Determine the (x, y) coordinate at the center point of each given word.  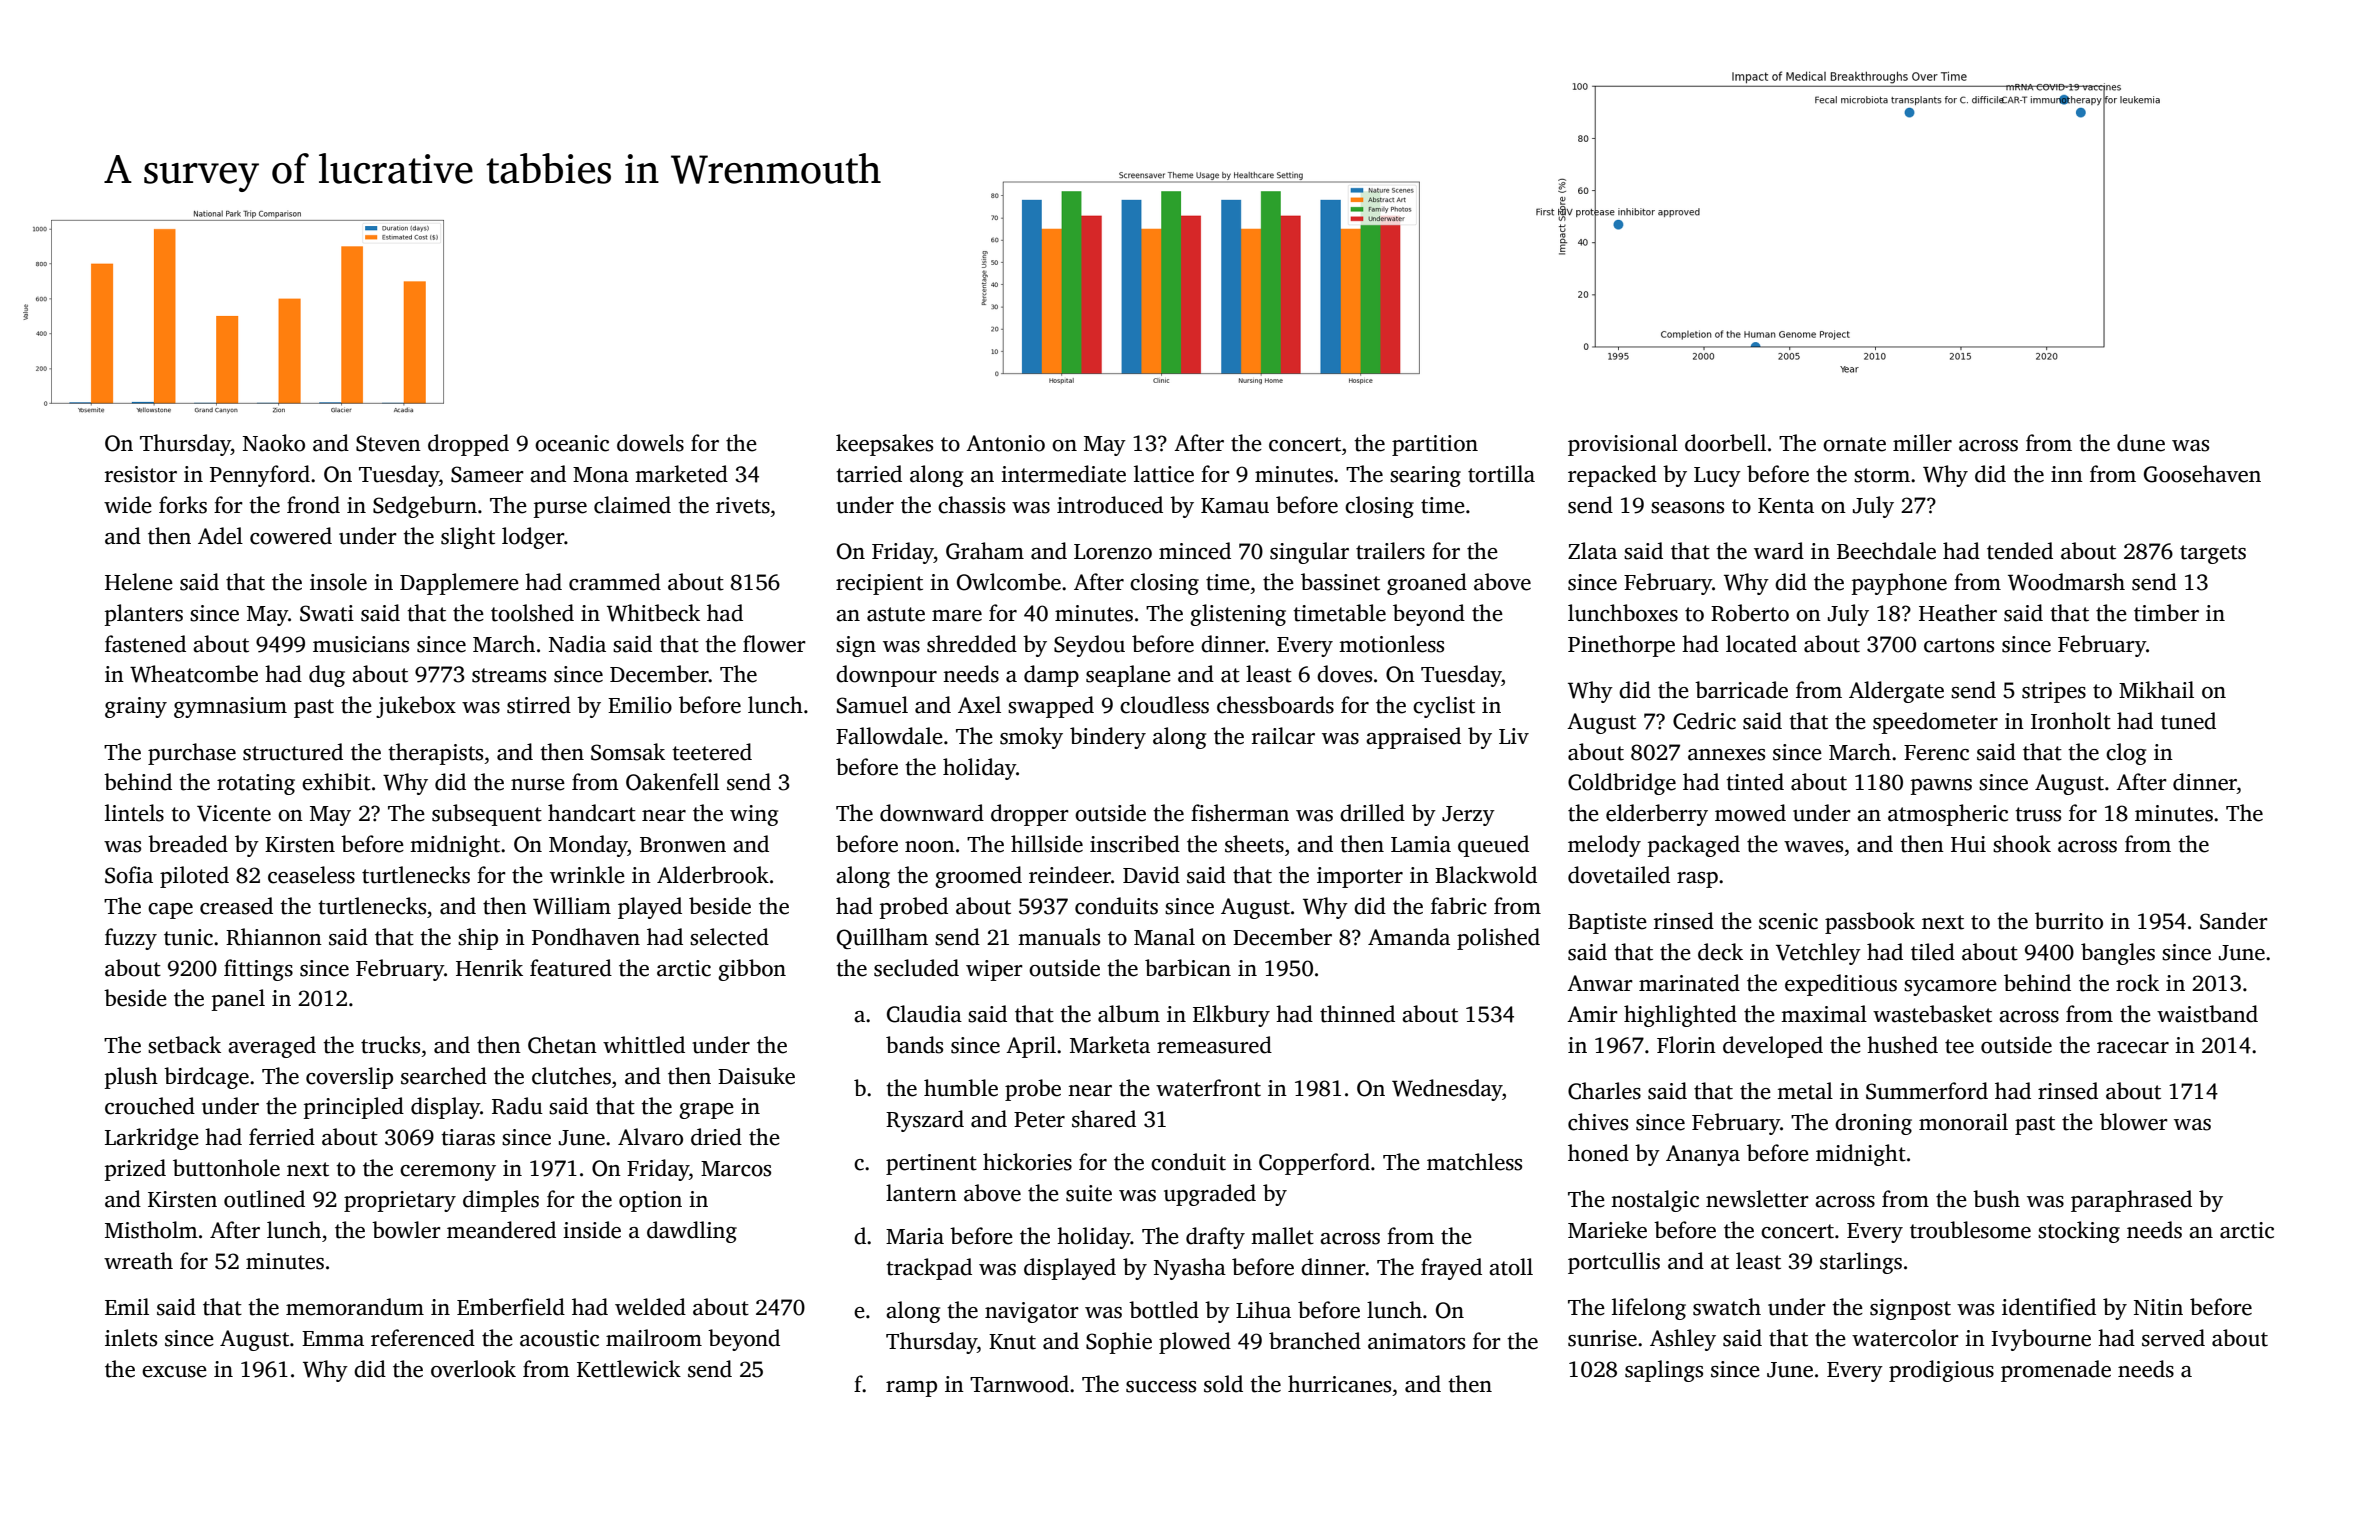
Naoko (274, 443)
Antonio (1005, 443)
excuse (174, 1372)
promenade (2056, 1371)
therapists (435, 754)
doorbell (1725, 443)
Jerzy (1468, 816)
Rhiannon (274, 937)
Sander (2234, 921)
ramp (911, 1389)
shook (2022, 844)
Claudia (924, 1014)
